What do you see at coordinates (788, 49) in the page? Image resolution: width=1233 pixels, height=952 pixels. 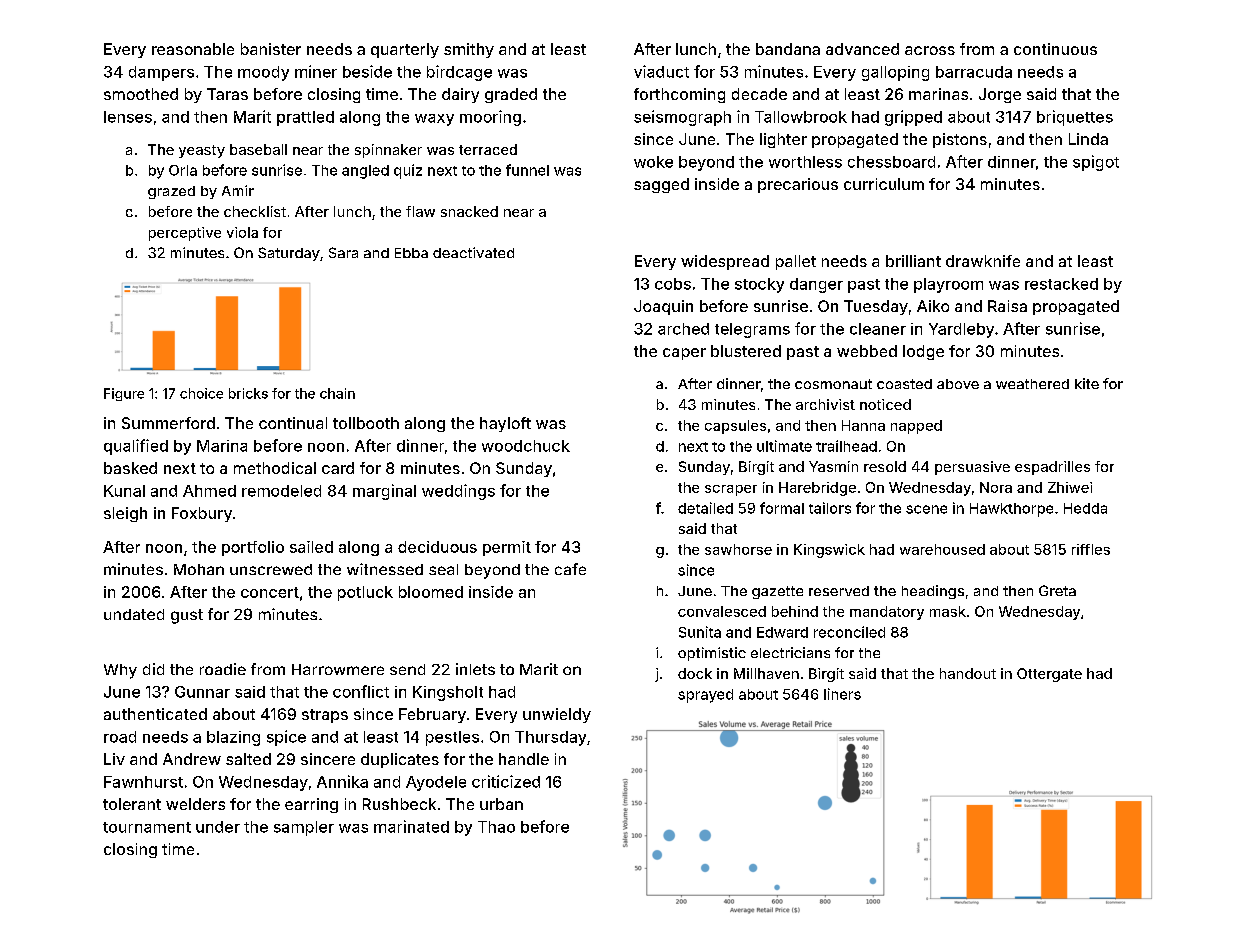 I see `bandana` at bounding box center [788, 49].
